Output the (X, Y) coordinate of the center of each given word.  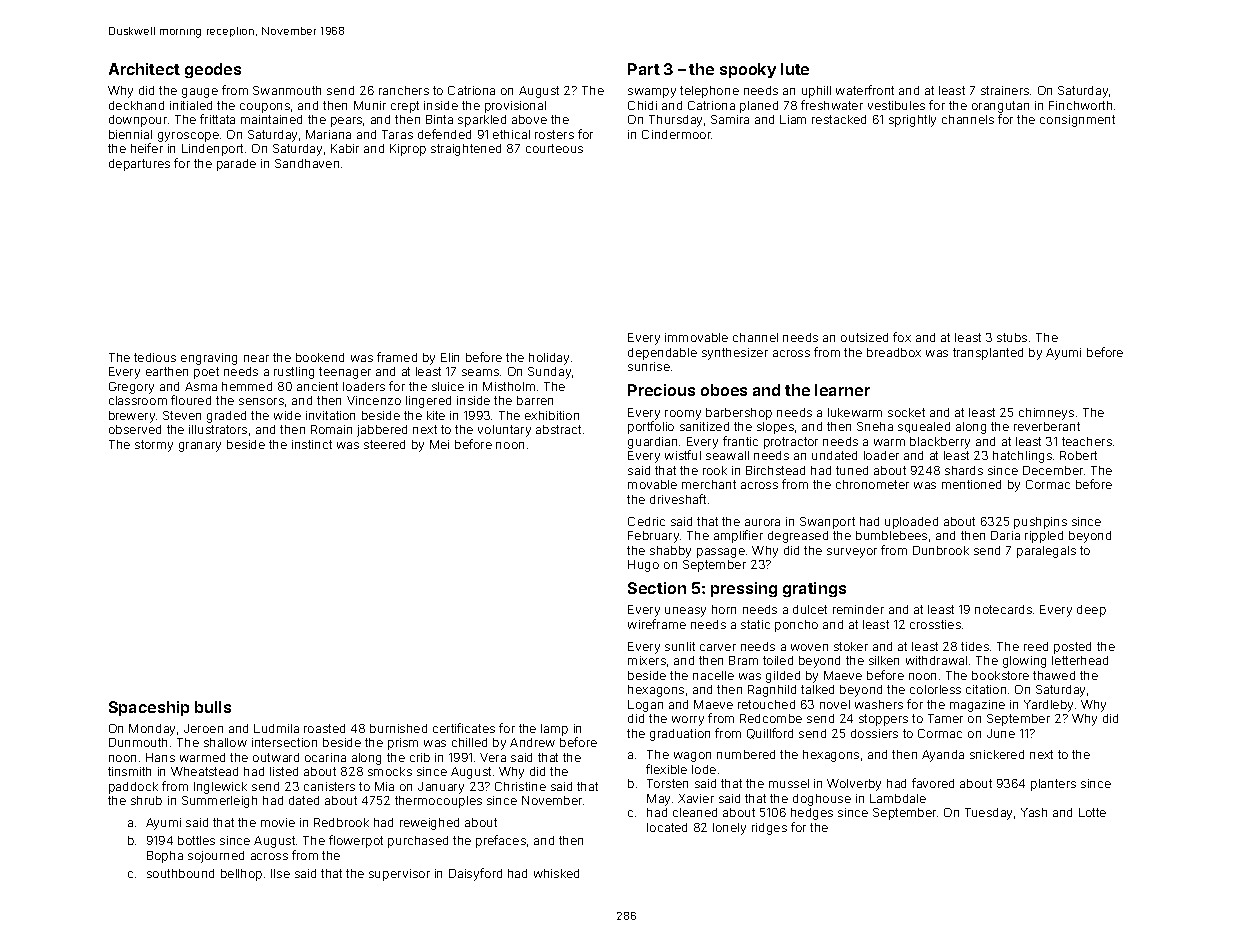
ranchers (404, 90)
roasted (324, 728)
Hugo (643, 566)
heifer (147, 148)
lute (795, 69)
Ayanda (943, 756)
